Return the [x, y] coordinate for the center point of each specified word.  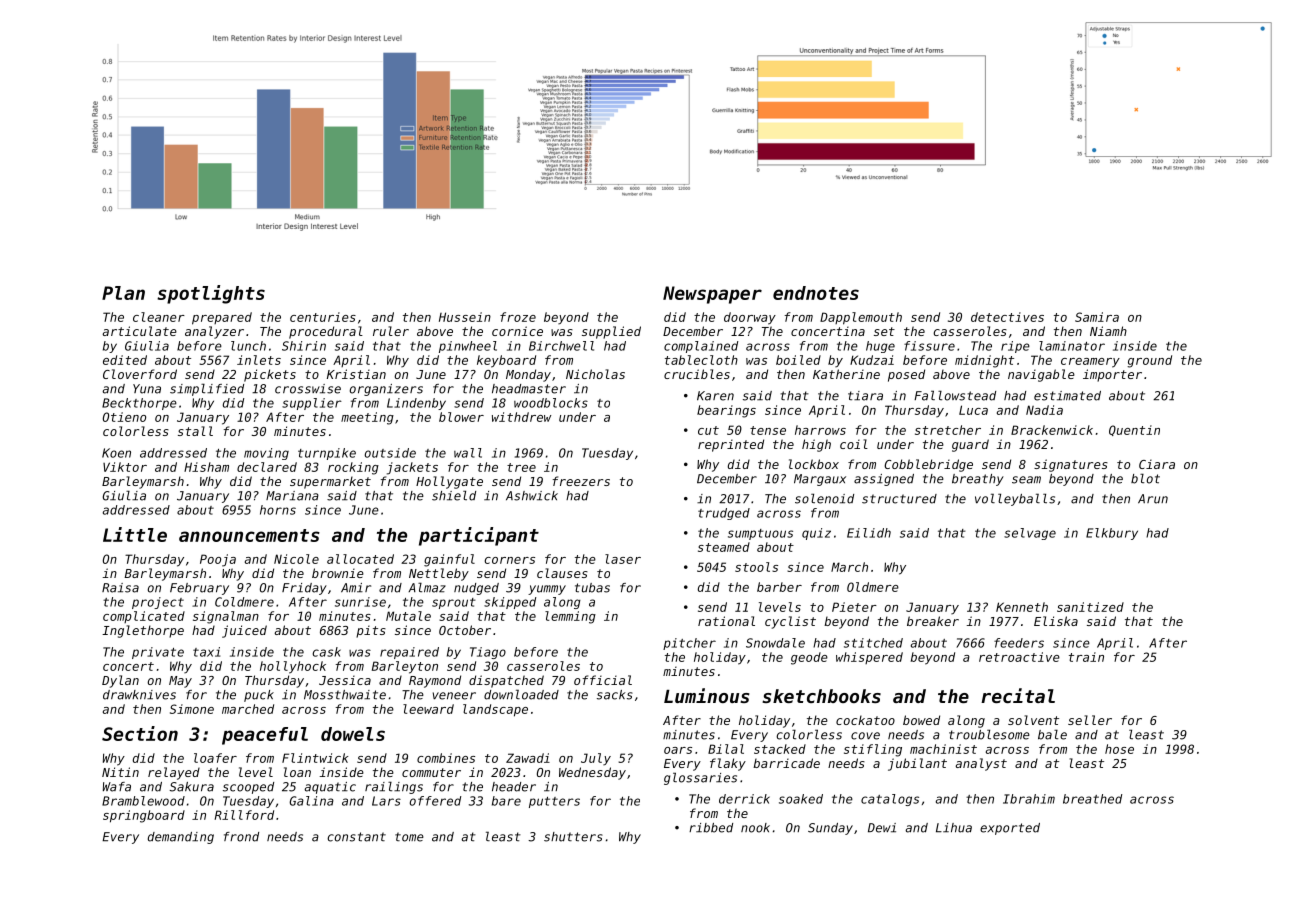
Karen [715, 396]
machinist [943, 749]
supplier [312, 404]
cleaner [159, 317]
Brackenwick [1052, 430]
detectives [1007, 317]
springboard [144, 816]
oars [678, 750]
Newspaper [712, 295]
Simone [192, 709]
